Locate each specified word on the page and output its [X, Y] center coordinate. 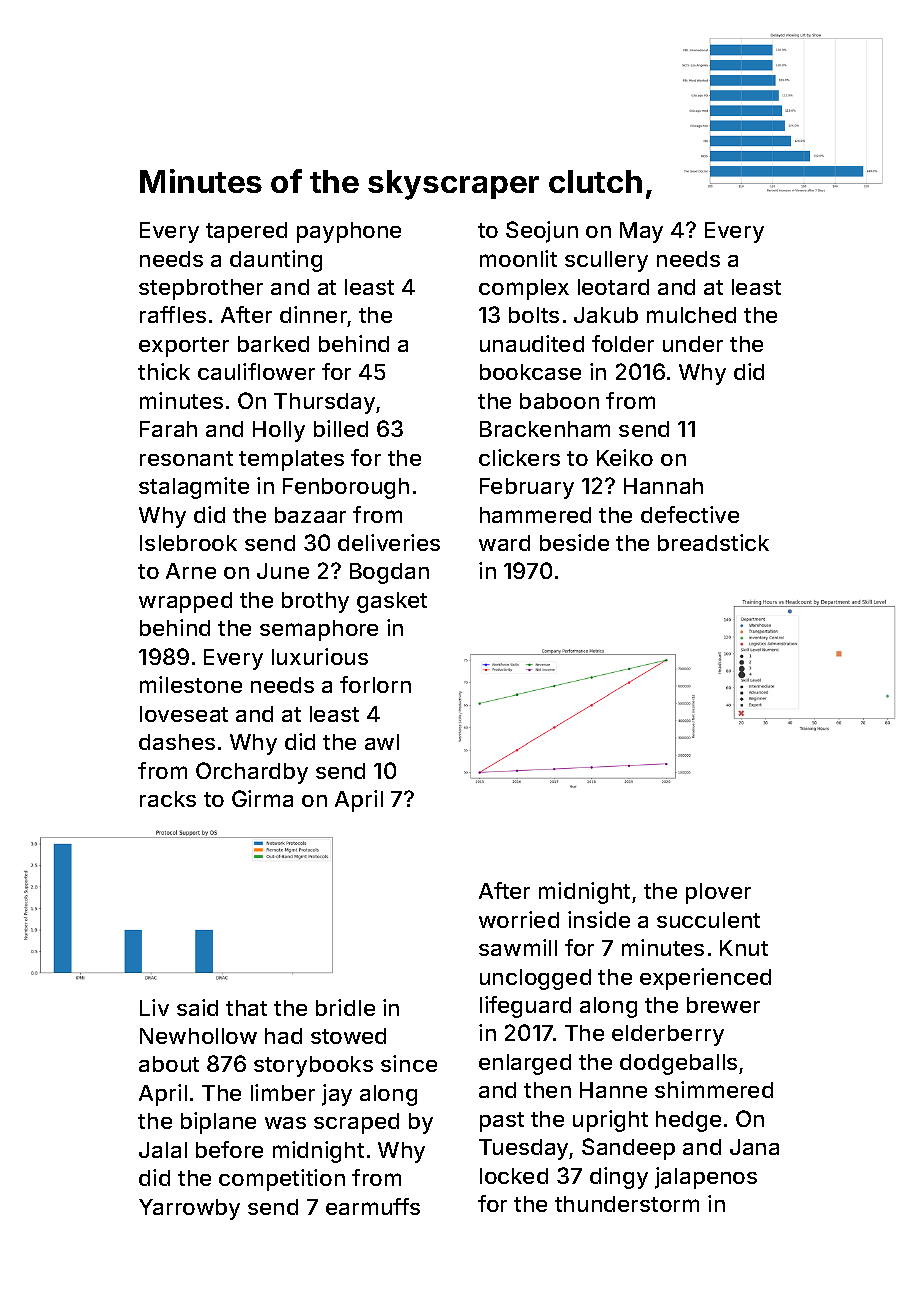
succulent [708, 920]
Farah [168, 429]
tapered [246, 232]
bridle [345, 1007]
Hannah [663, 486]
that [246, 1008]
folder [623, 343]
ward [504, 543]
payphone [349, 232]
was [285, 1123]
